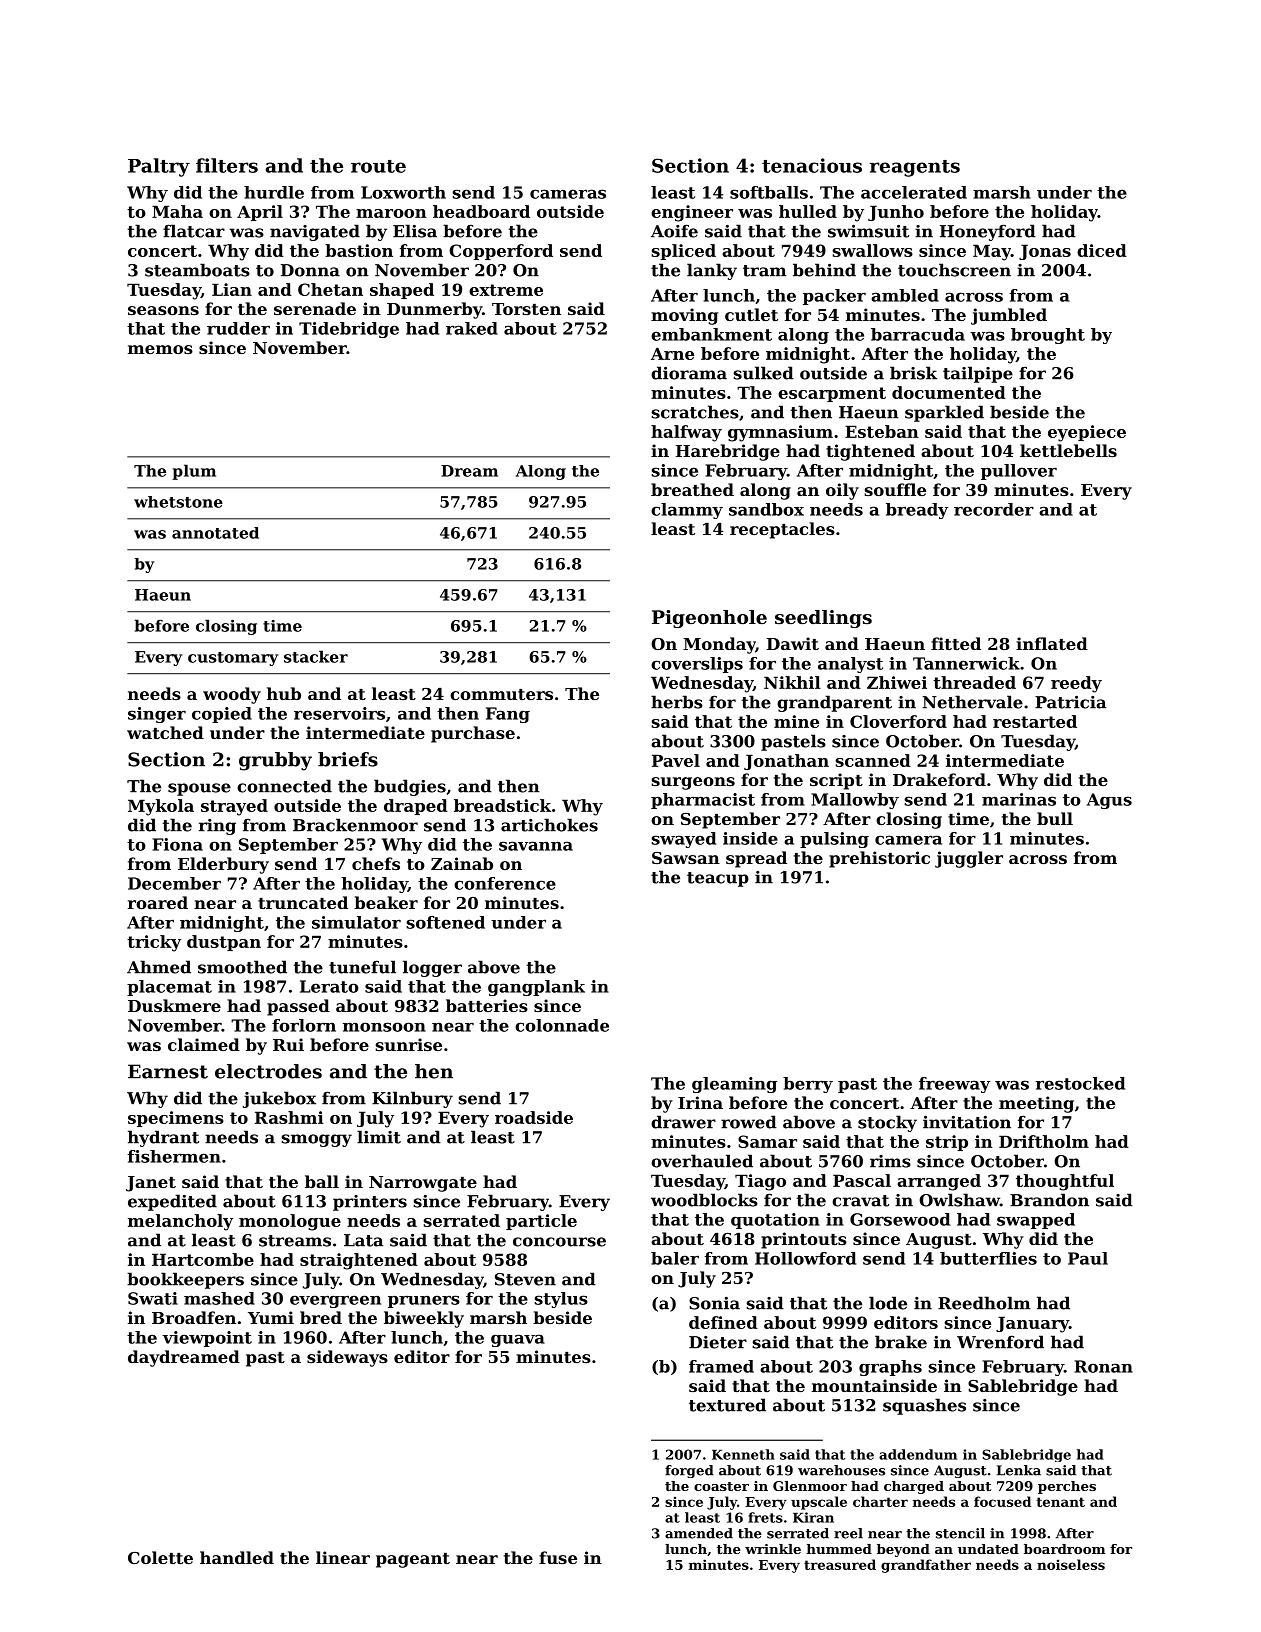 This page has width=1261, height=1632. What do you see at coordinates (1009, 316) in the page?
I see `jumbled` at bounding box center [1009, 316].
